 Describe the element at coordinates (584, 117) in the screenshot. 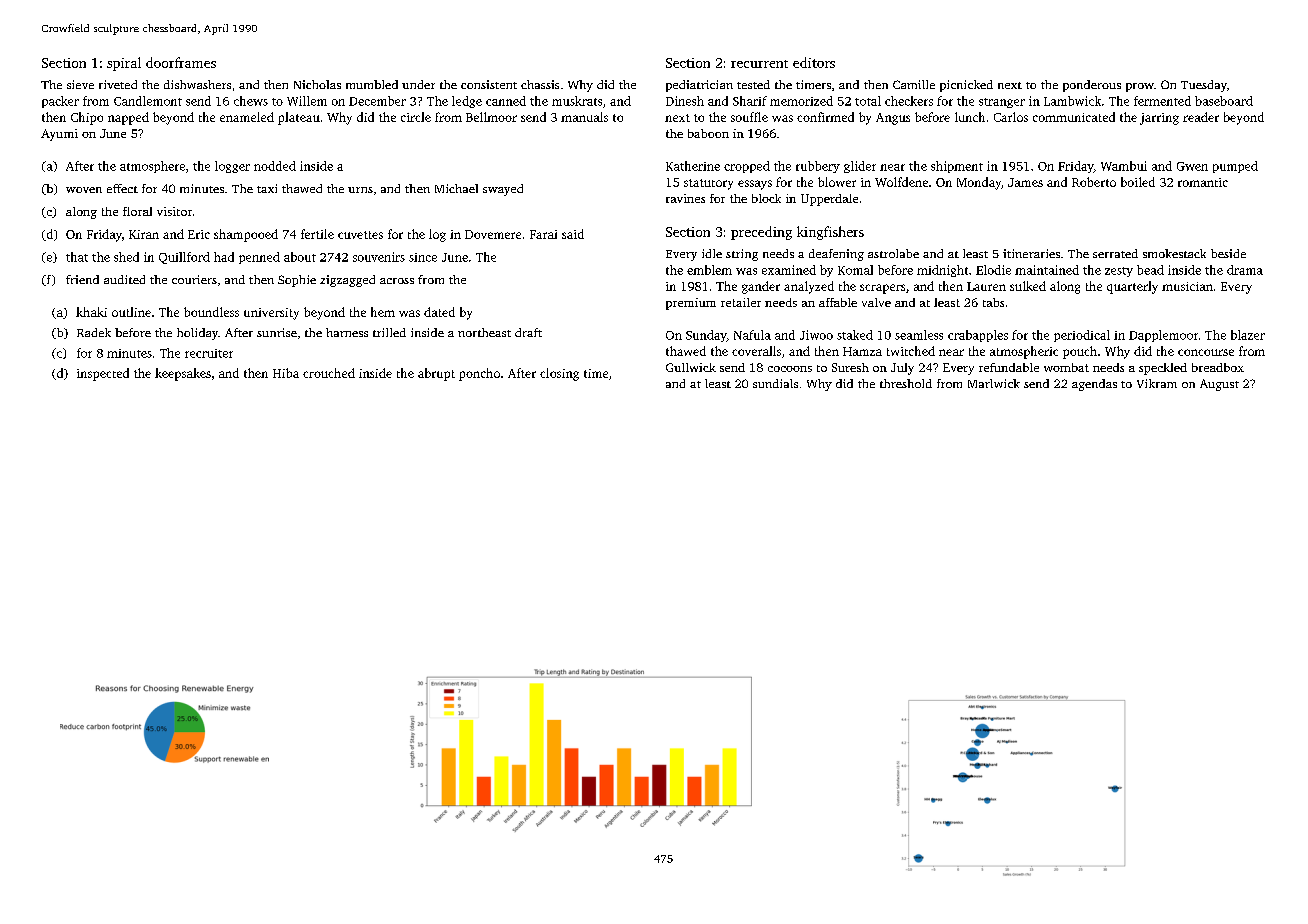

I see `manuals` at that location.
